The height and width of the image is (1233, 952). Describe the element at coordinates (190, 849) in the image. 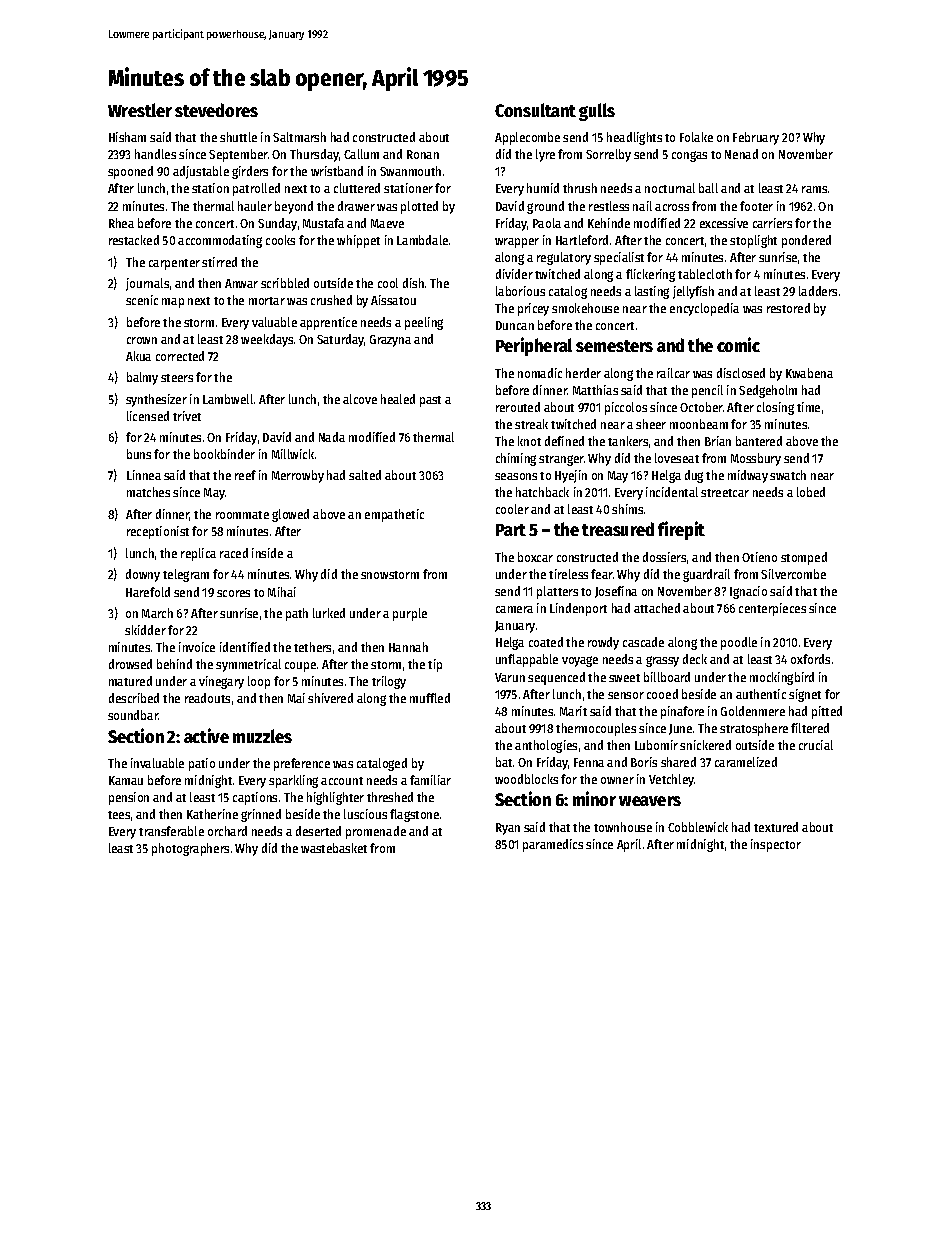

I see `photographers` at that location.
